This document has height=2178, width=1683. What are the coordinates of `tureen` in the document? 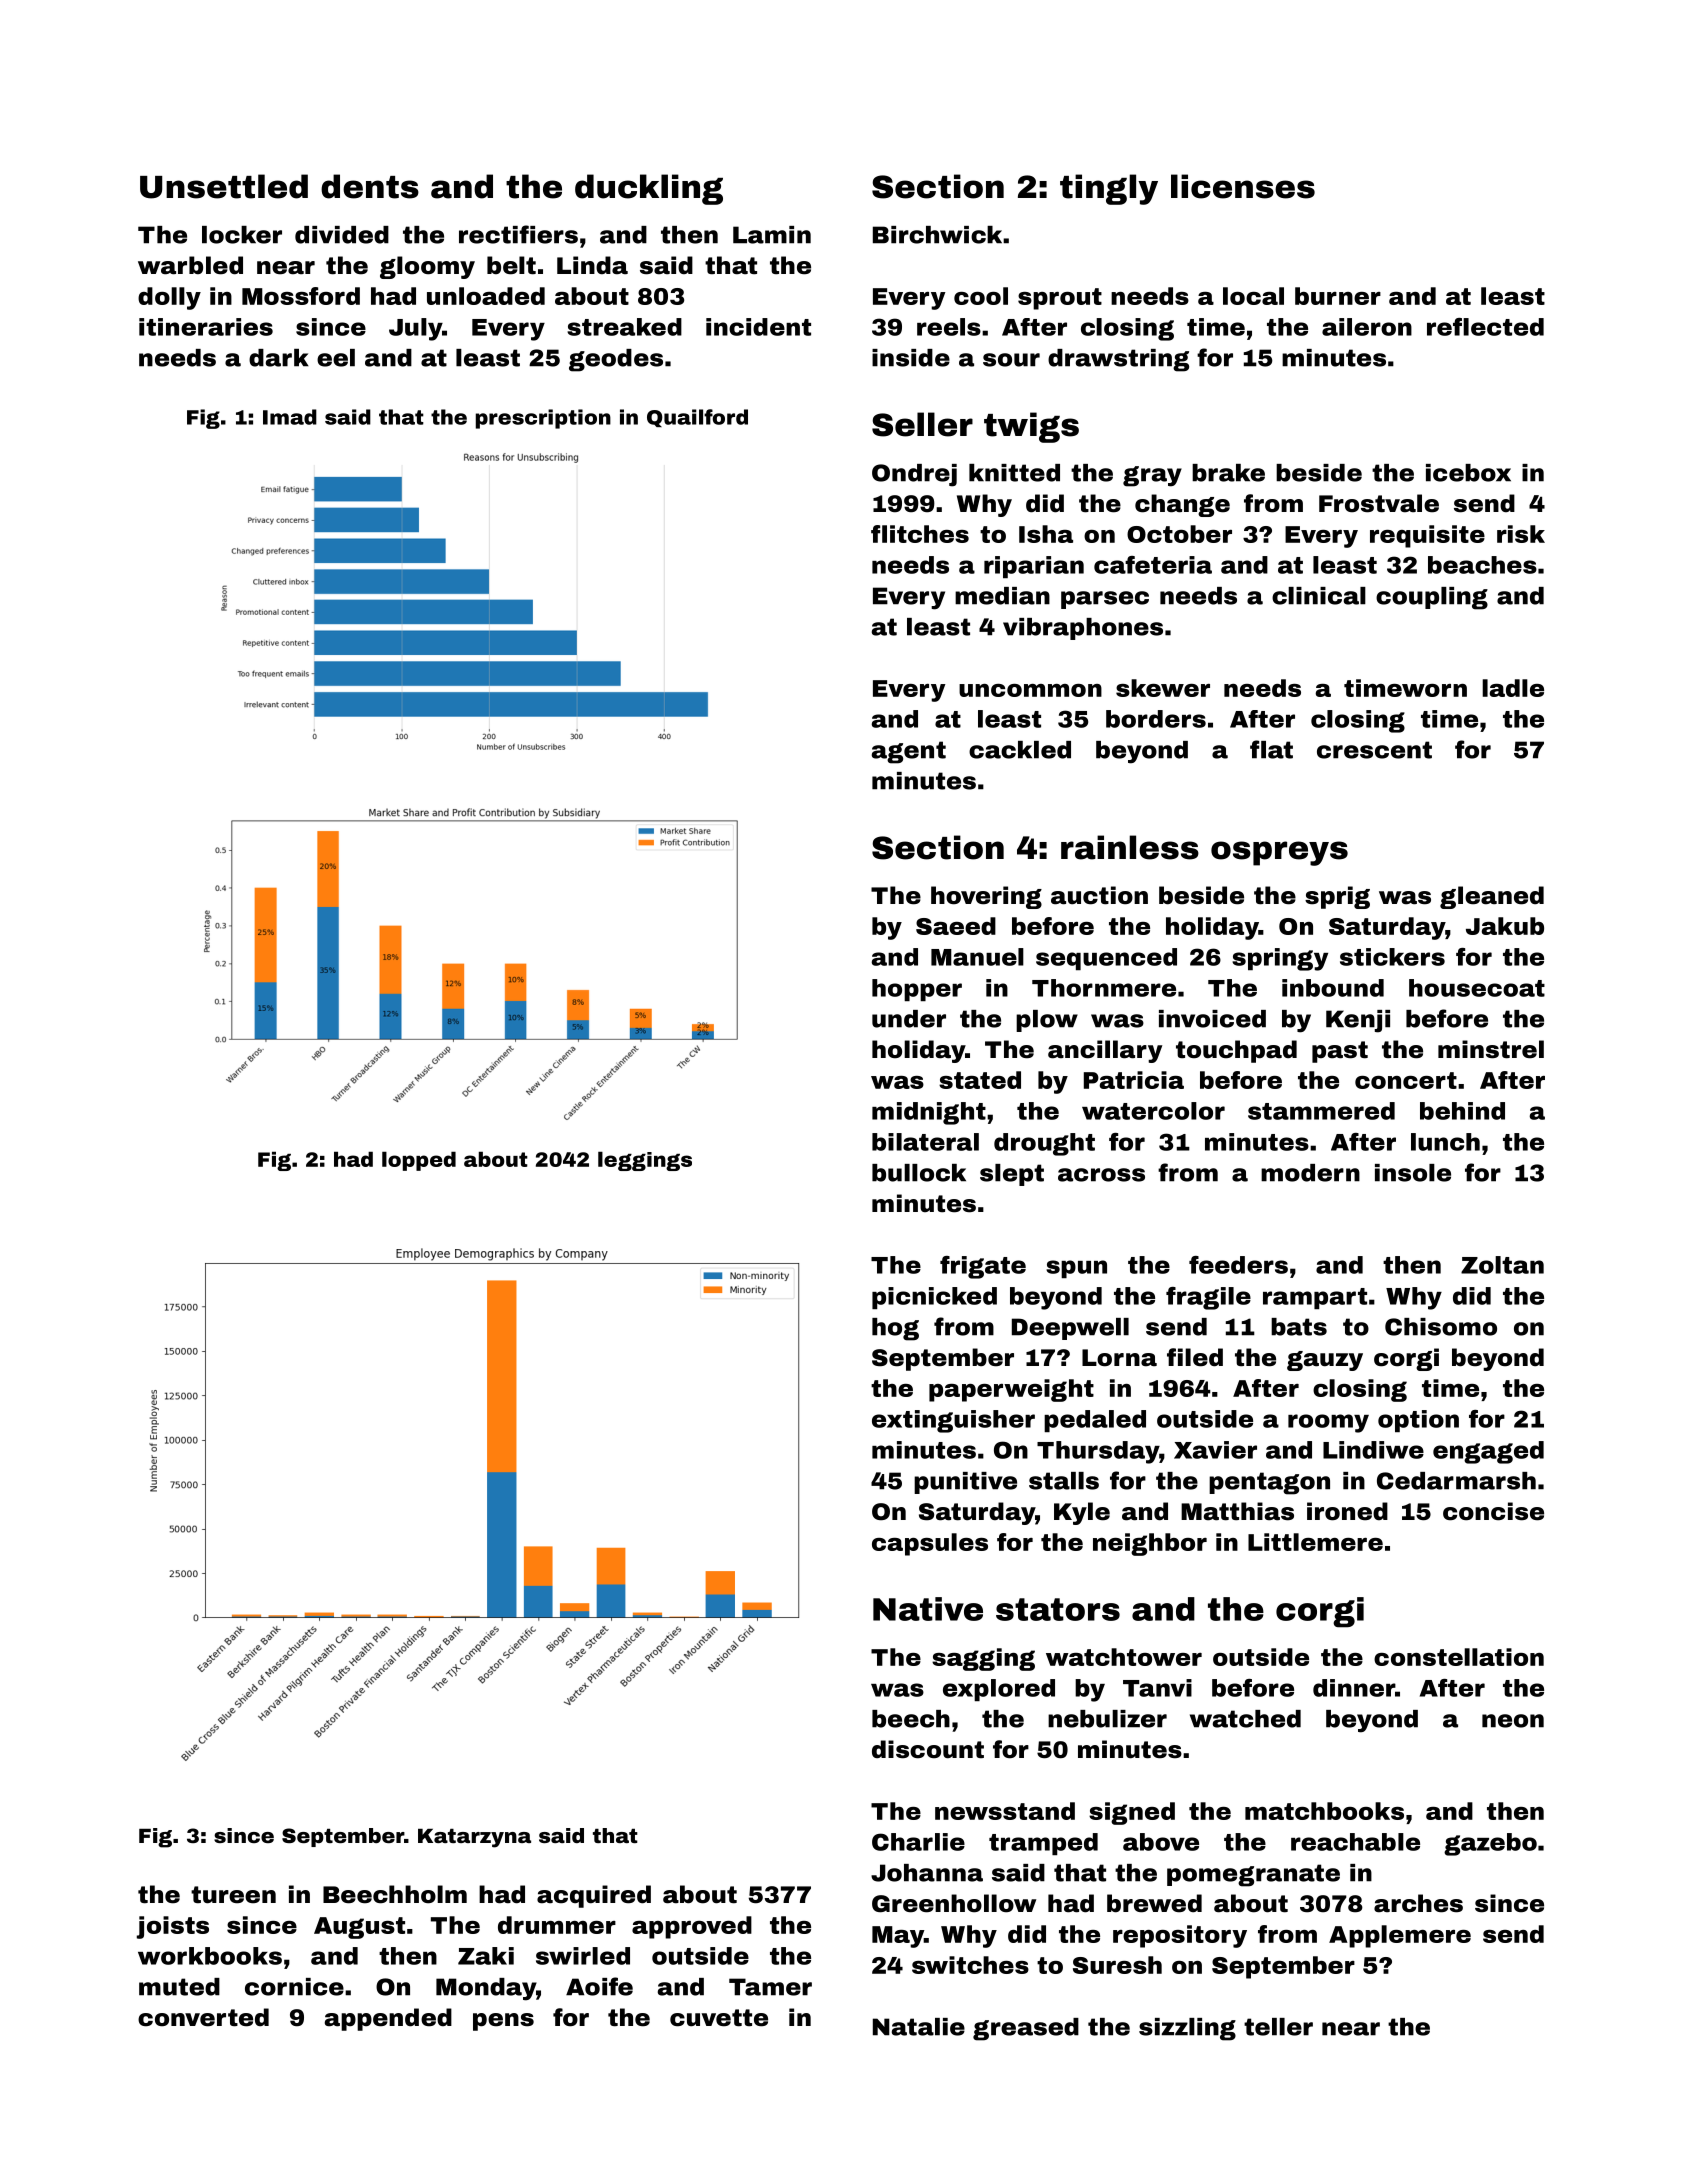 It's located at (233, 1895).
